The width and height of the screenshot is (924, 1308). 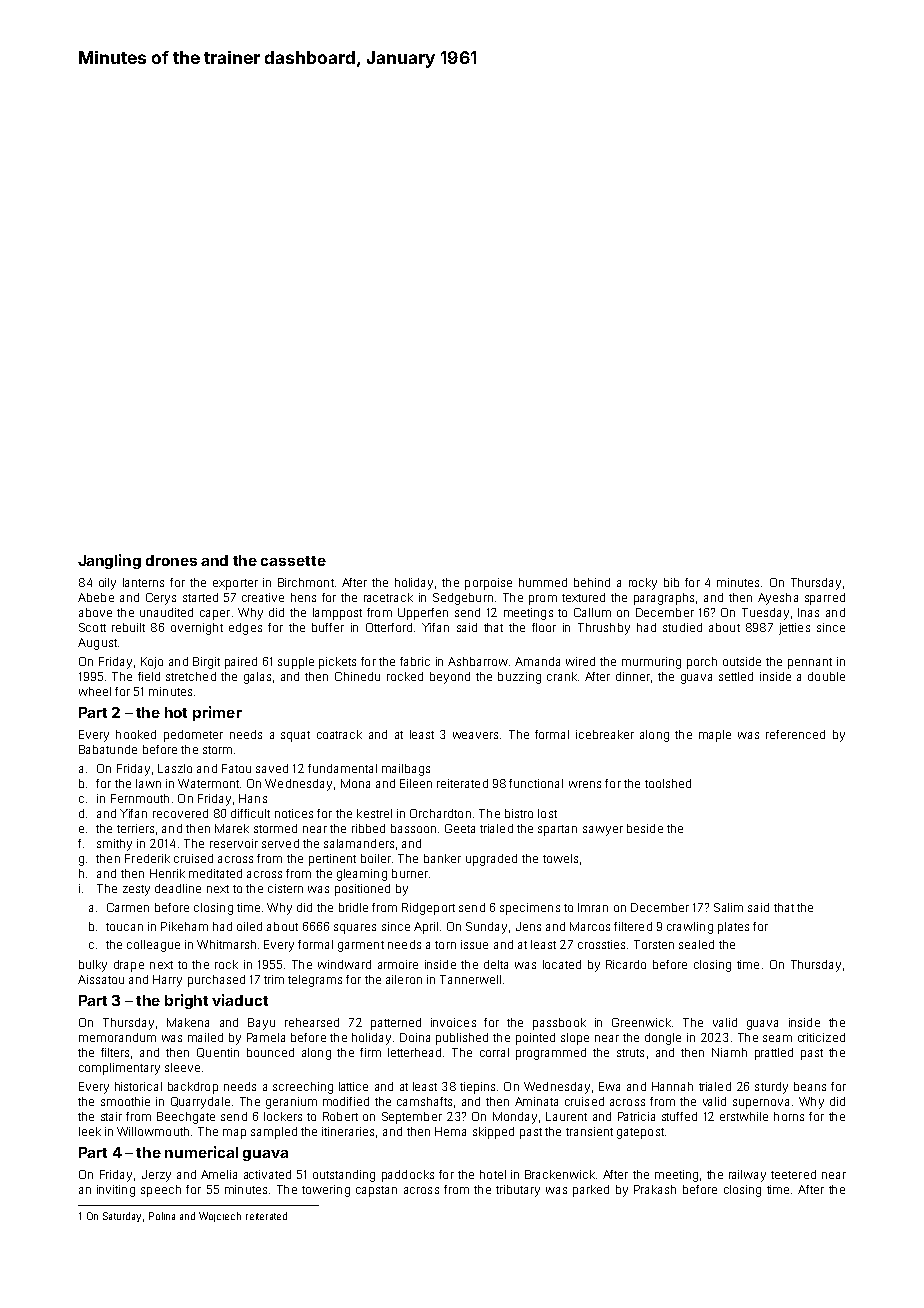 What do you see at coordinates (101, 979) in the screenshot?
I see `Aissatou` at bounding box center [101, 979].
